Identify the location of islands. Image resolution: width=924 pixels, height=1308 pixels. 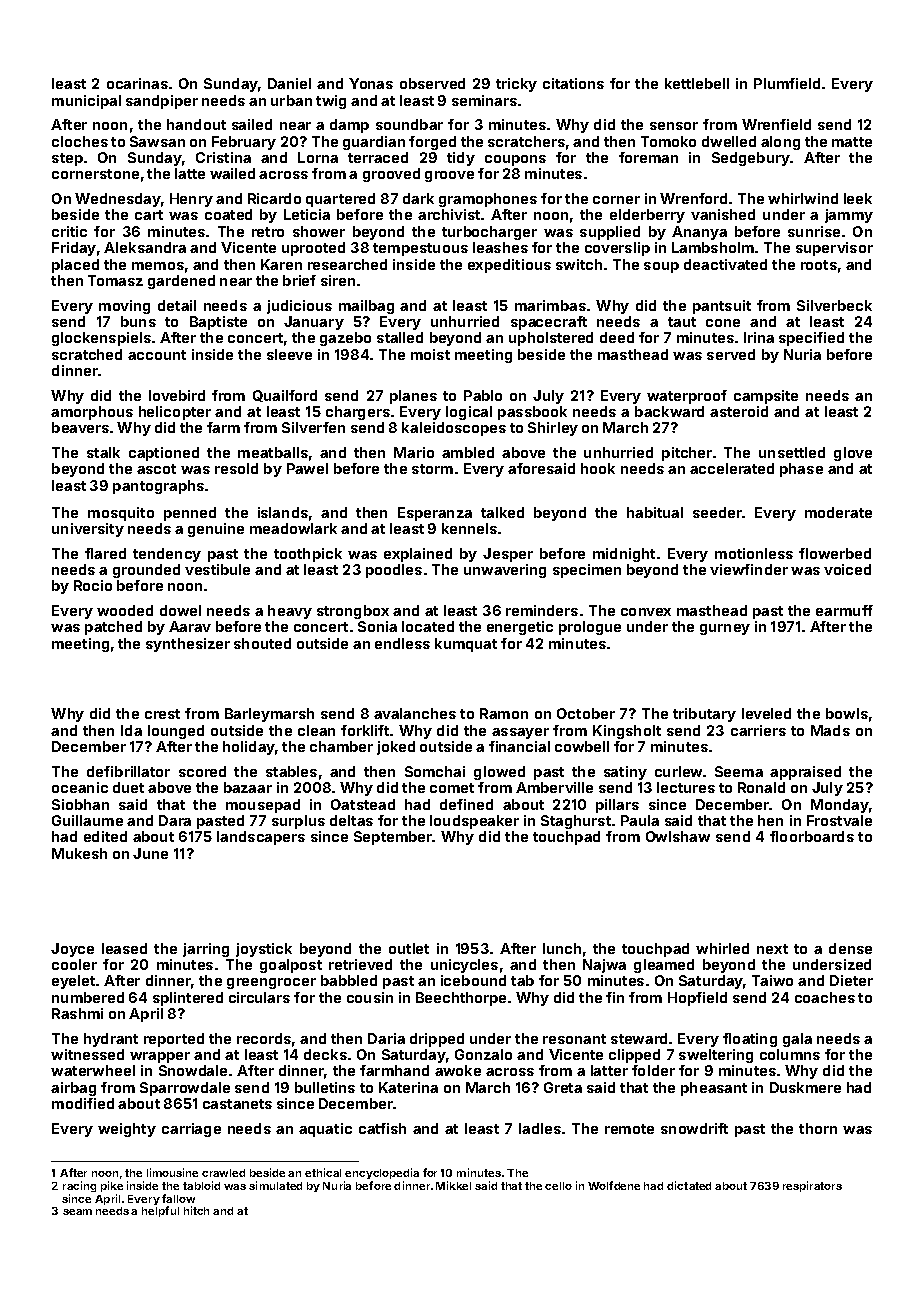
(283, 512).
